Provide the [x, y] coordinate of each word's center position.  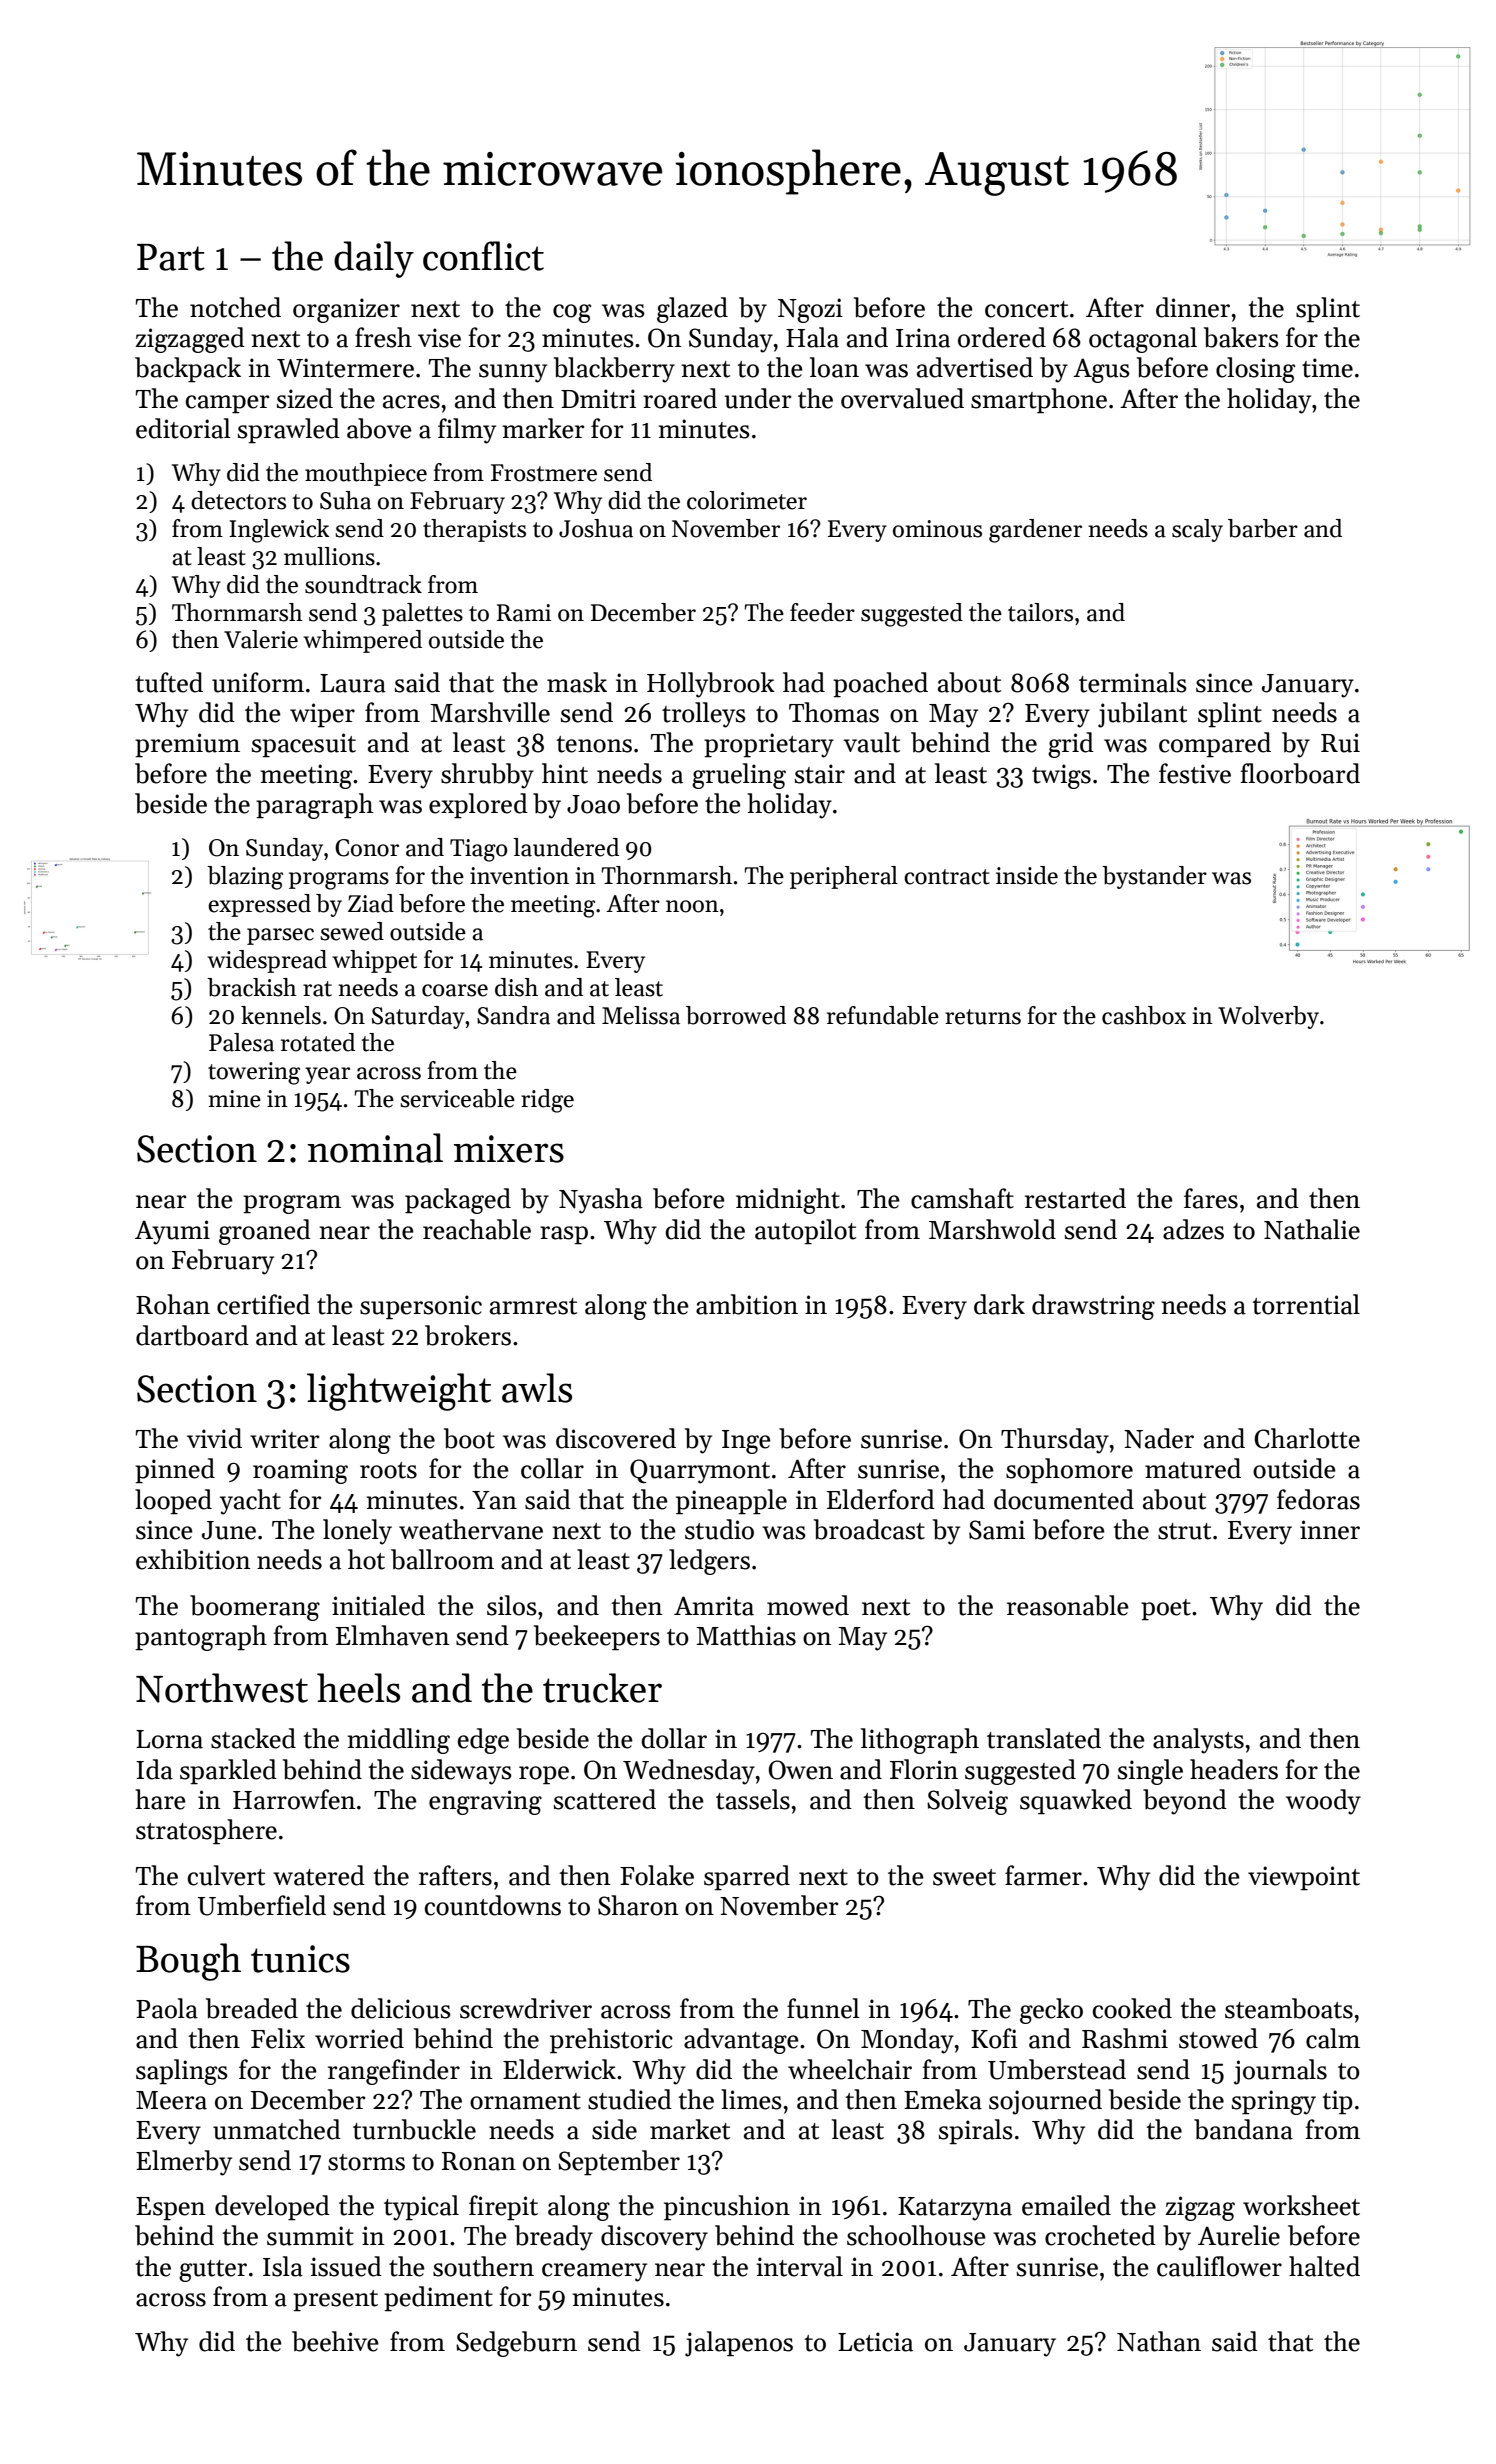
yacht [250, 1502]
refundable [883, 1015]
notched [235, 307]
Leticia [875, 2342]
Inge [746, 1442]
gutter [213, 2271]
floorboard [1300, 773]
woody [1323, 1802]
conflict [483, 256]
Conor [367, 848]
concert [1026, 309]
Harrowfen [294, 1799]
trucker [602, 1688]
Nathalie [1312, 1229]
